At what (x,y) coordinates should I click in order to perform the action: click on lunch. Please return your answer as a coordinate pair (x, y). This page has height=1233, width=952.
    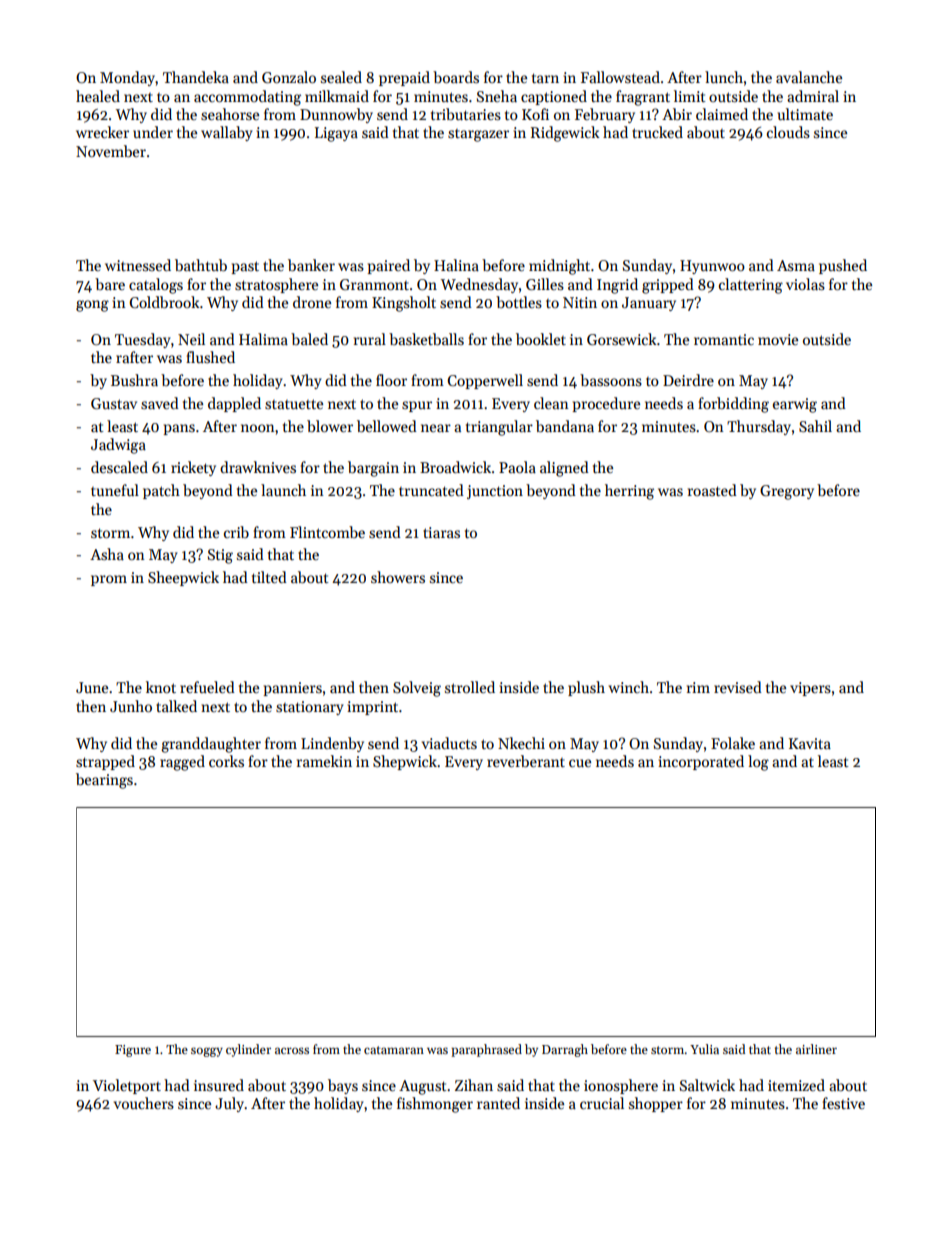
    Looking at the image, I should click on (724, 77).
